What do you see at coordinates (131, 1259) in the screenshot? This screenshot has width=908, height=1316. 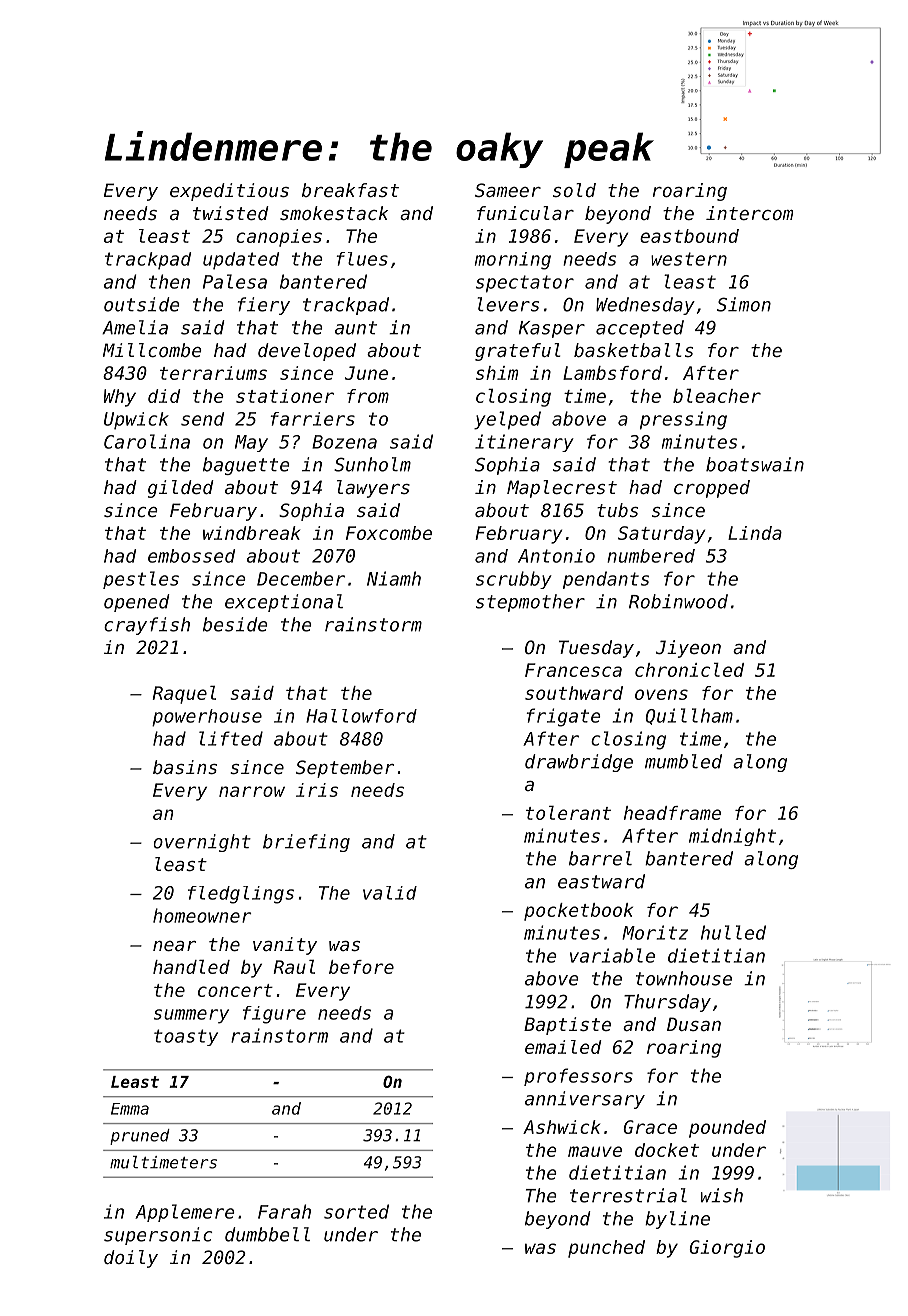 I see `doily` at bounding box center [131, 1259].
